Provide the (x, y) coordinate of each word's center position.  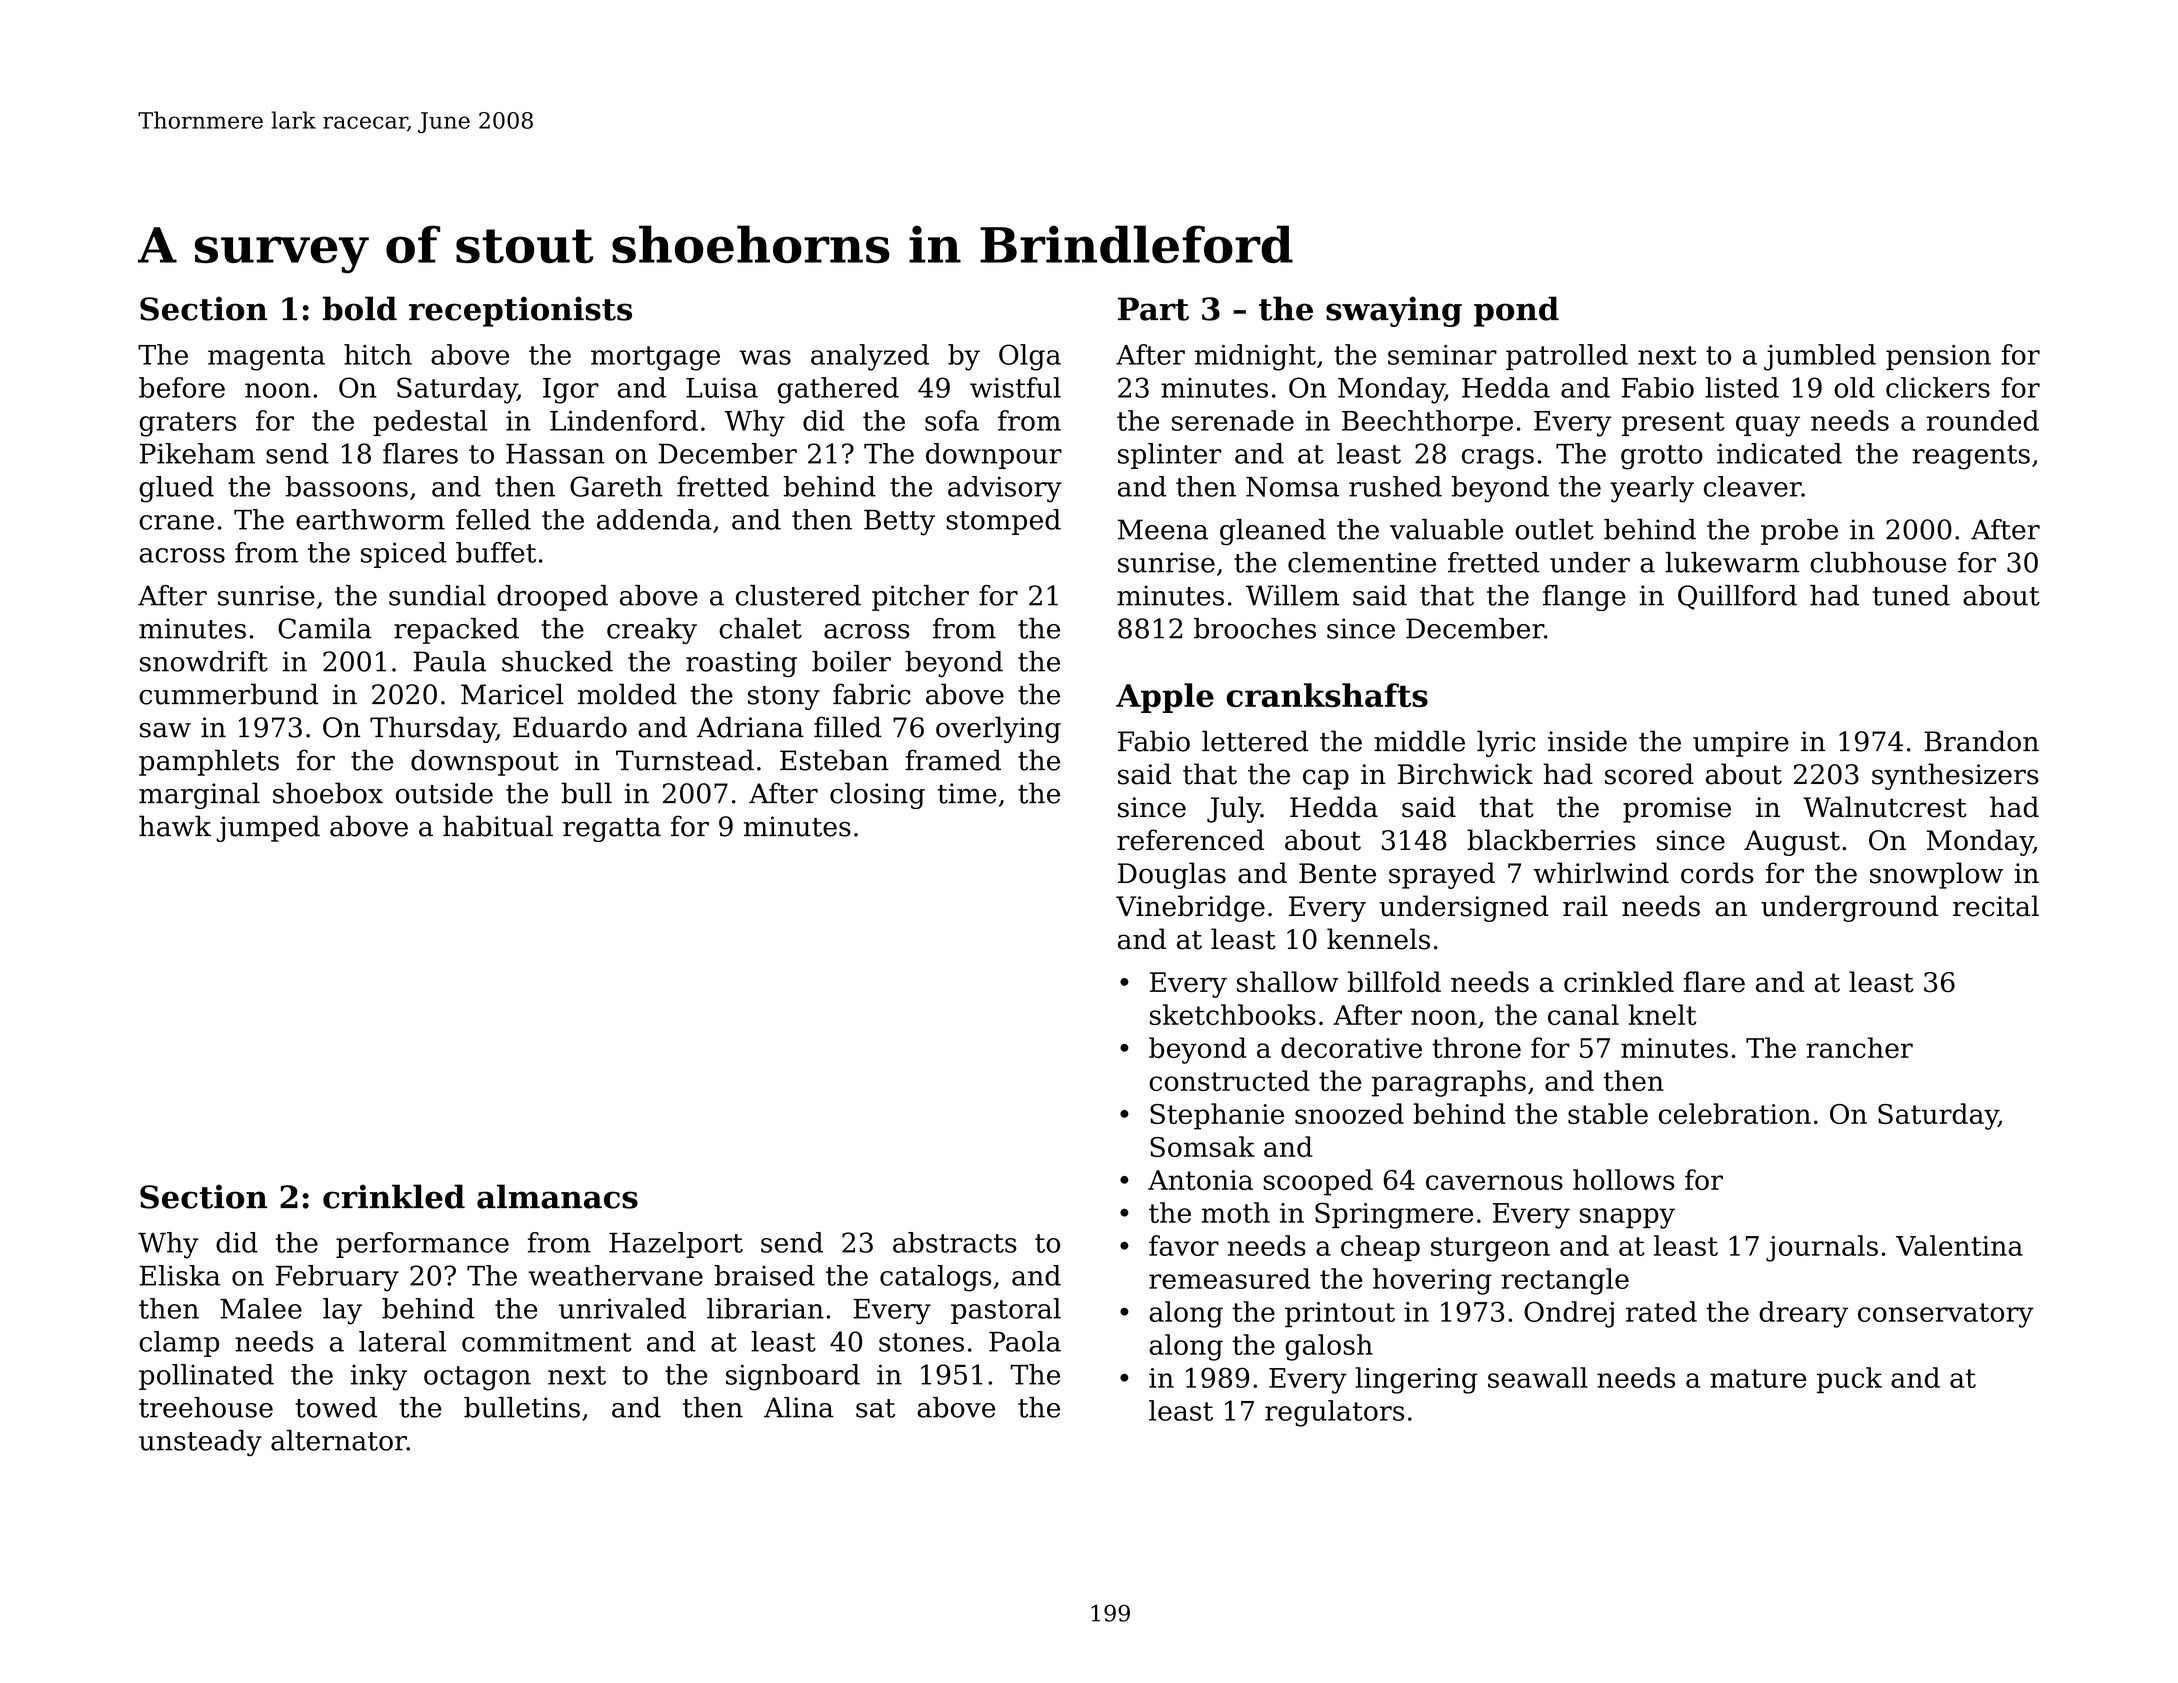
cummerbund (229, 694)
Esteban (834, 760)
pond (1516, 311)
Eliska (180, 1275)
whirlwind (1601, 873)
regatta (612, 830)
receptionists (520, 311)
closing (877, 795)
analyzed (870, 357)
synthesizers (1955, 776)
